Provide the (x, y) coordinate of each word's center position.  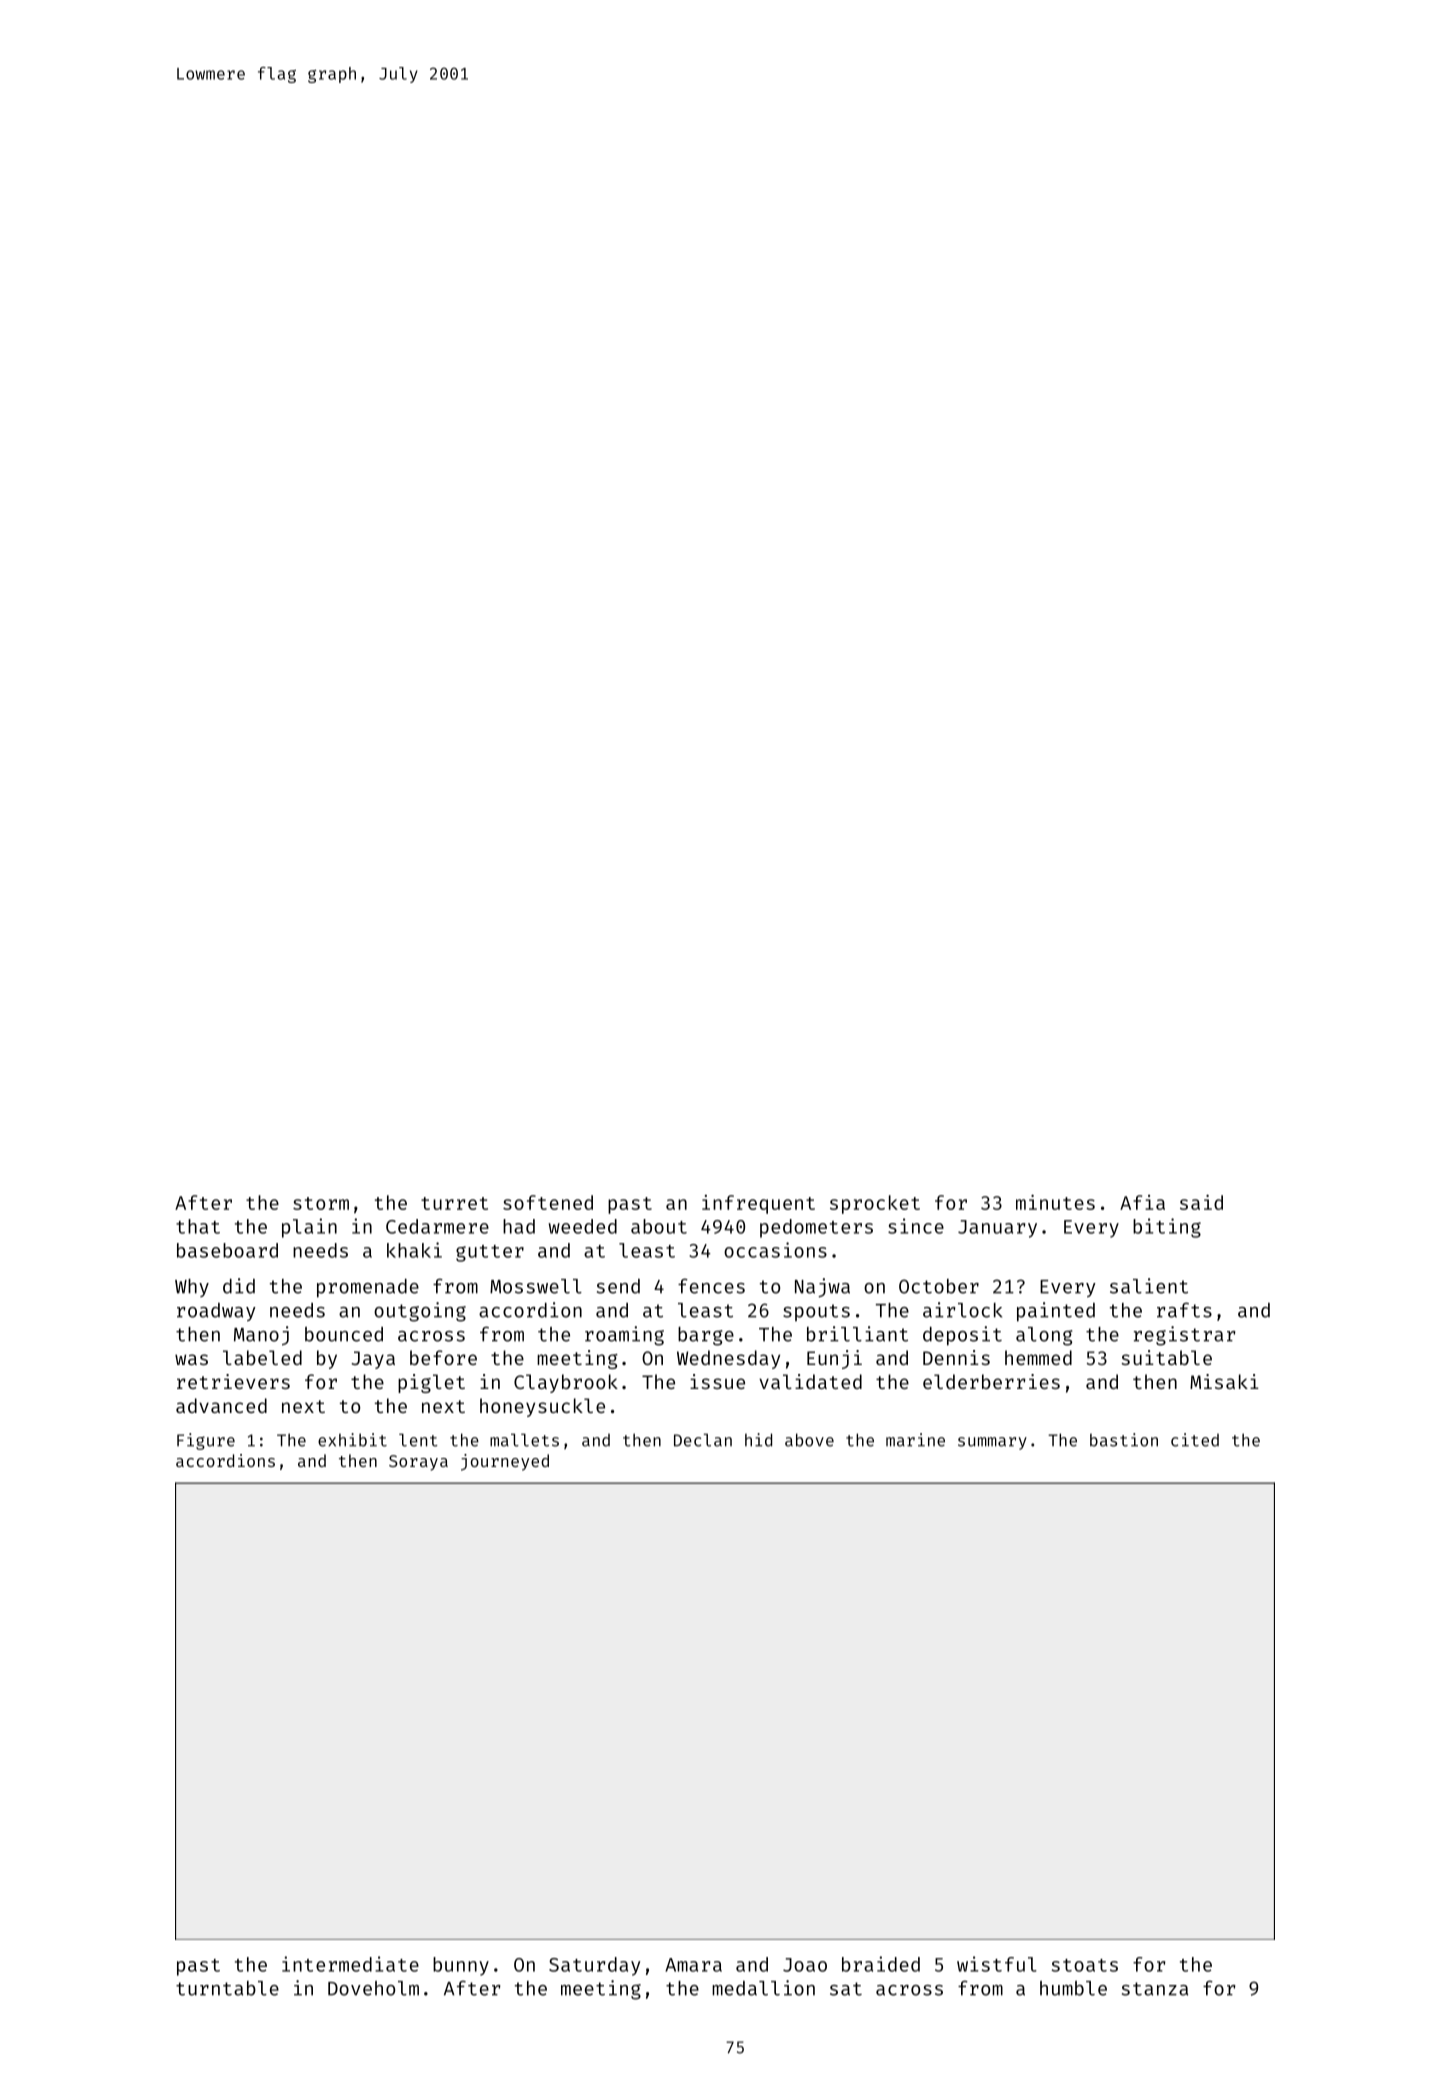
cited (1195, 1440)
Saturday (594, 1966)
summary (992, 1443)
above (809, 1440)
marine (915, 1440)
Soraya (418, 1463)
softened (548, 1202)
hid (758, 1440)
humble (1073, 1988)
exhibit (352, 1440)
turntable (227, 1988)
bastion (1124, 1440)
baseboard (227, 1250)
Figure (206, 1441)
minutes (1055, 1202)
